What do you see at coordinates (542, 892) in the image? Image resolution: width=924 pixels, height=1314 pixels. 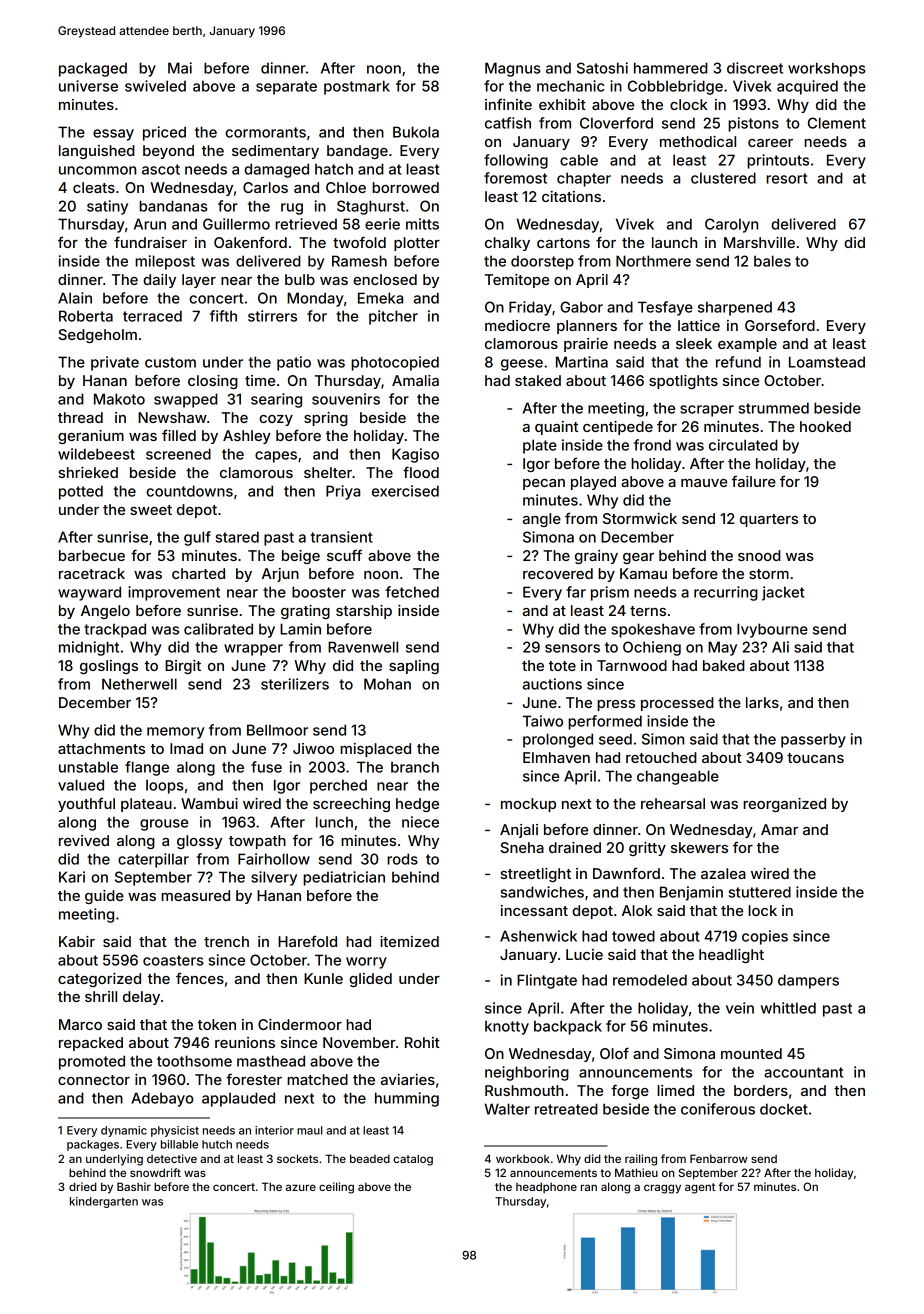 I see `sandwiches` at bounding box center [542, 892].
